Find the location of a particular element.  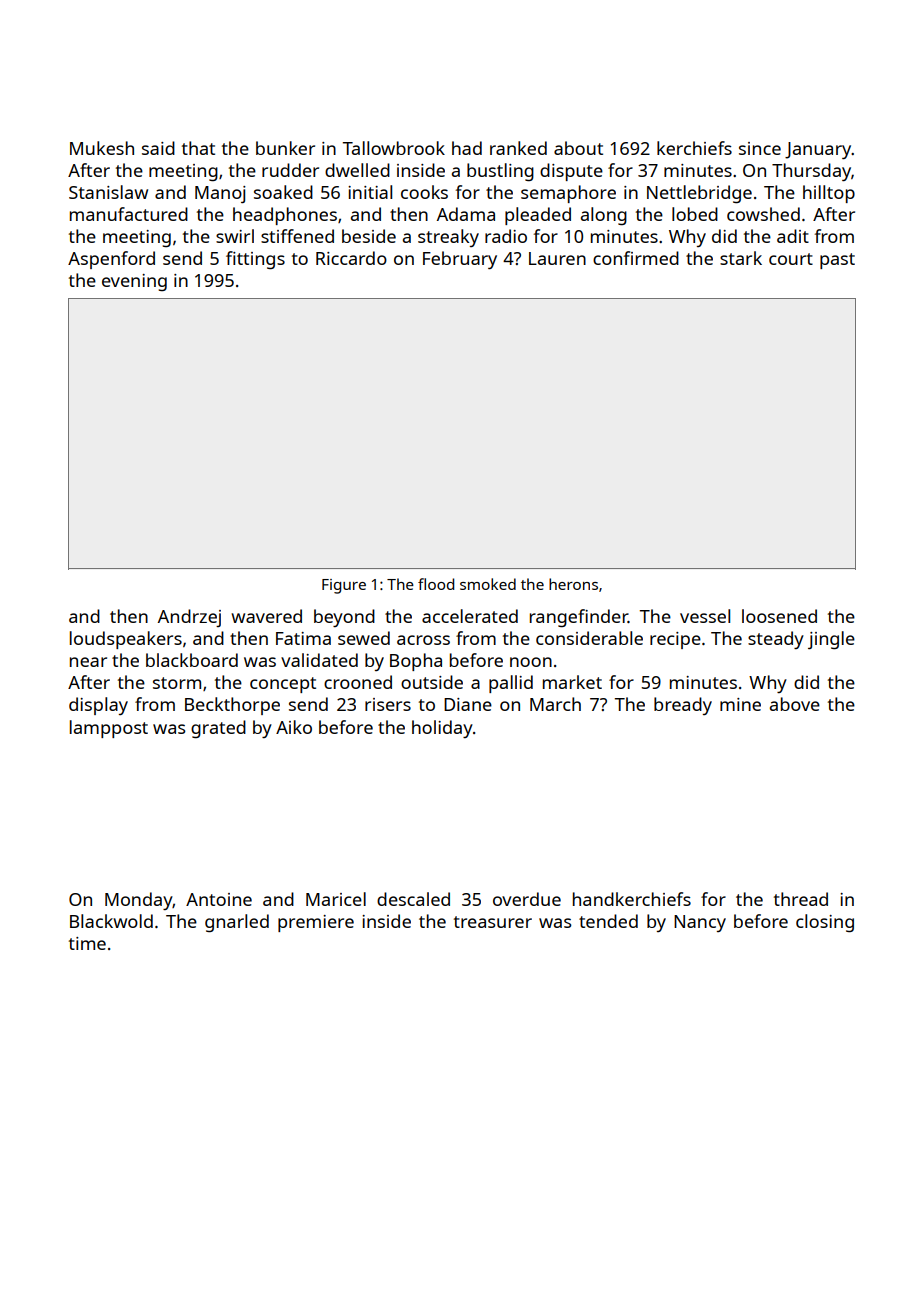

evening is located at coordinates (134, 282).
